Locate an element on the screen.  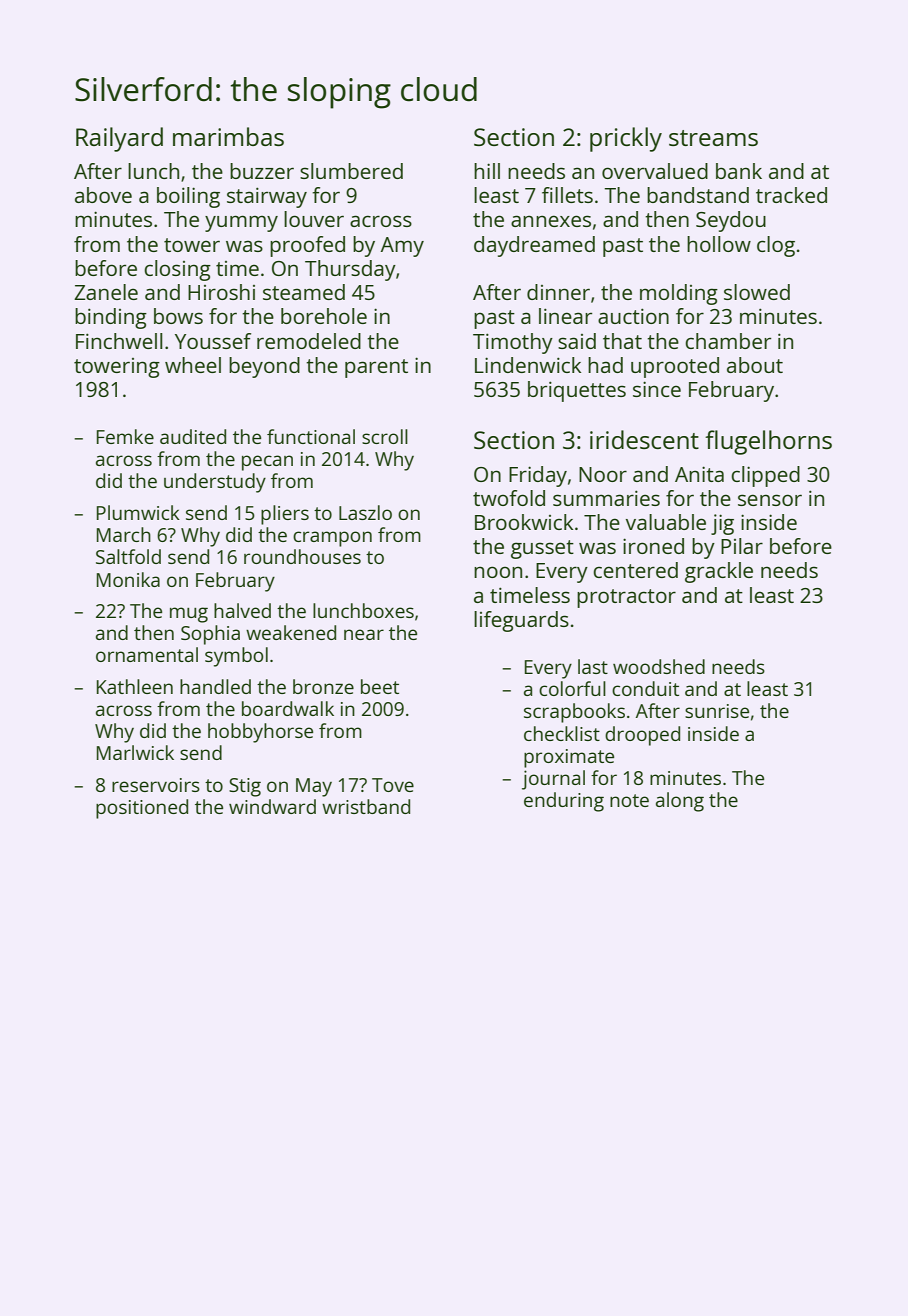
closing is located at coordinates (177, 270).
